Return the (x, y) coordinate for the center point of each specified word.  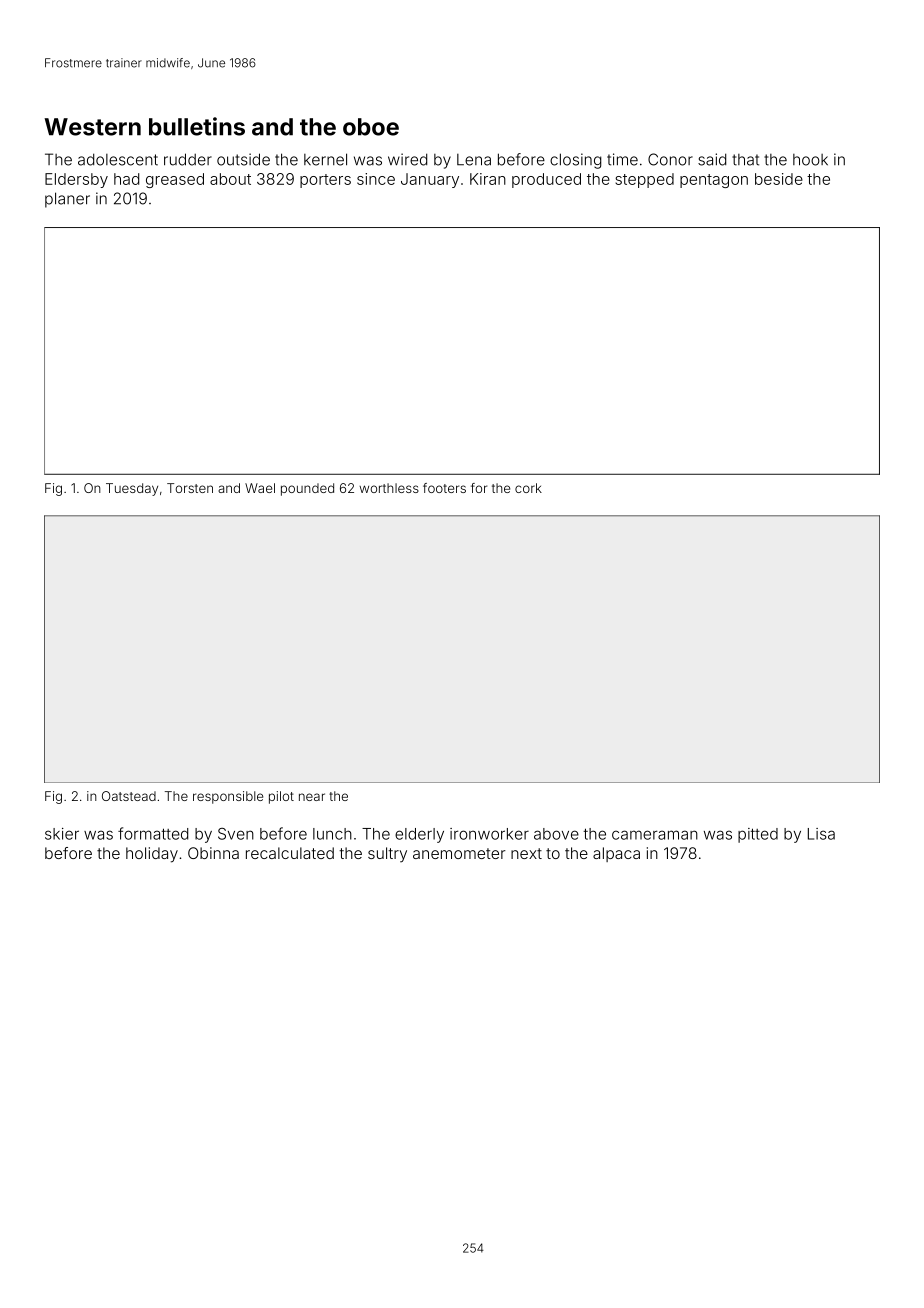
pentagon (714, 181)
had (126, 179)
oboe (371, 127)
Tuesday (132, 489)
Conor (670, 159)
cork (528, 488)
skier (62, 834)
